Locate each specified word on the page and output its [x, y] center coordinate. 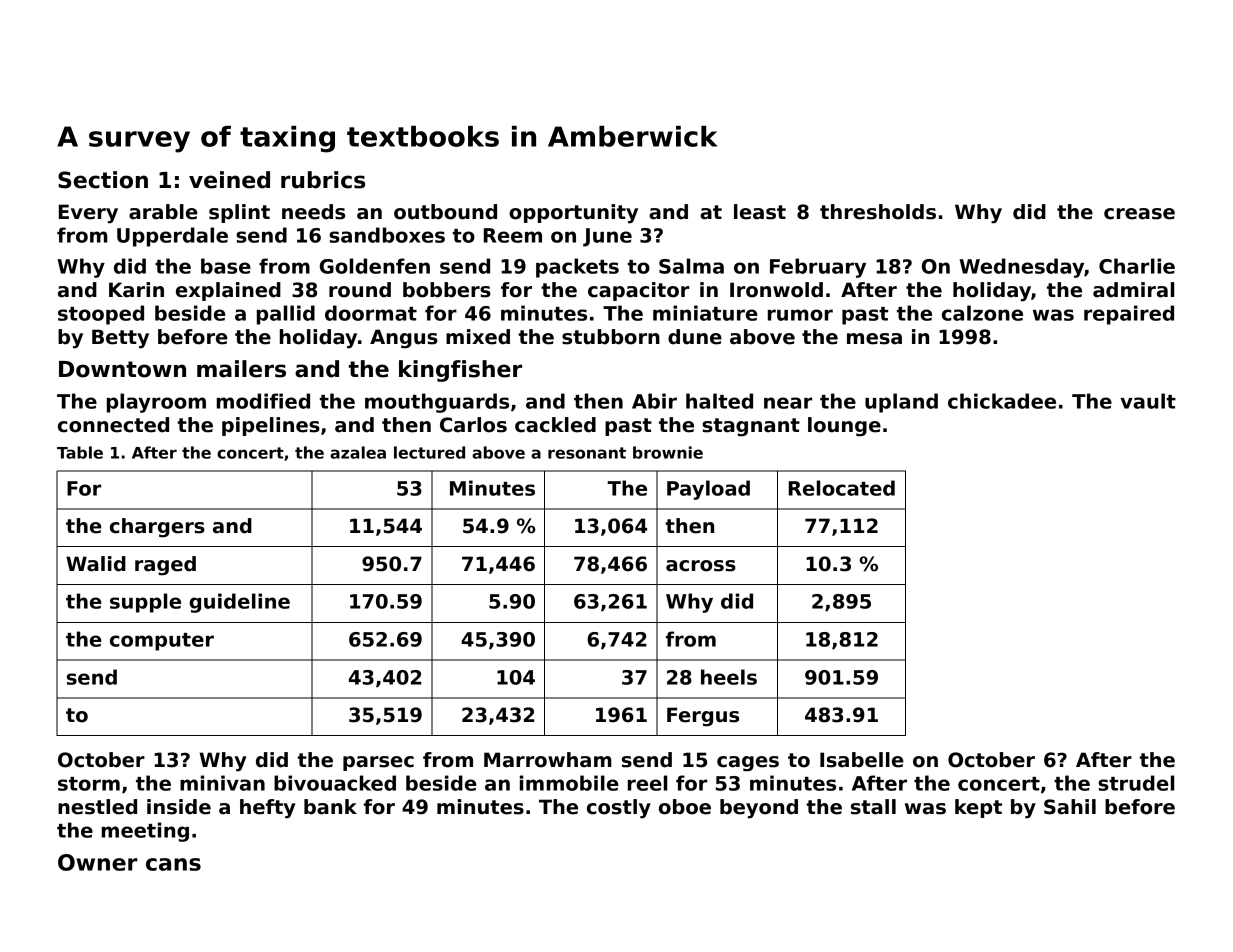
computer [162, 642]
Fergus [703, 717]
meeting [145, 832]
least [760, 212]
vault [1148, 401]
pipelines [271, 426]
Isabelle [862, 760]
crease [1139, 214]
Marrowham [548, 760]
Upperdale [172, 237]
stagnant [751, 427]
